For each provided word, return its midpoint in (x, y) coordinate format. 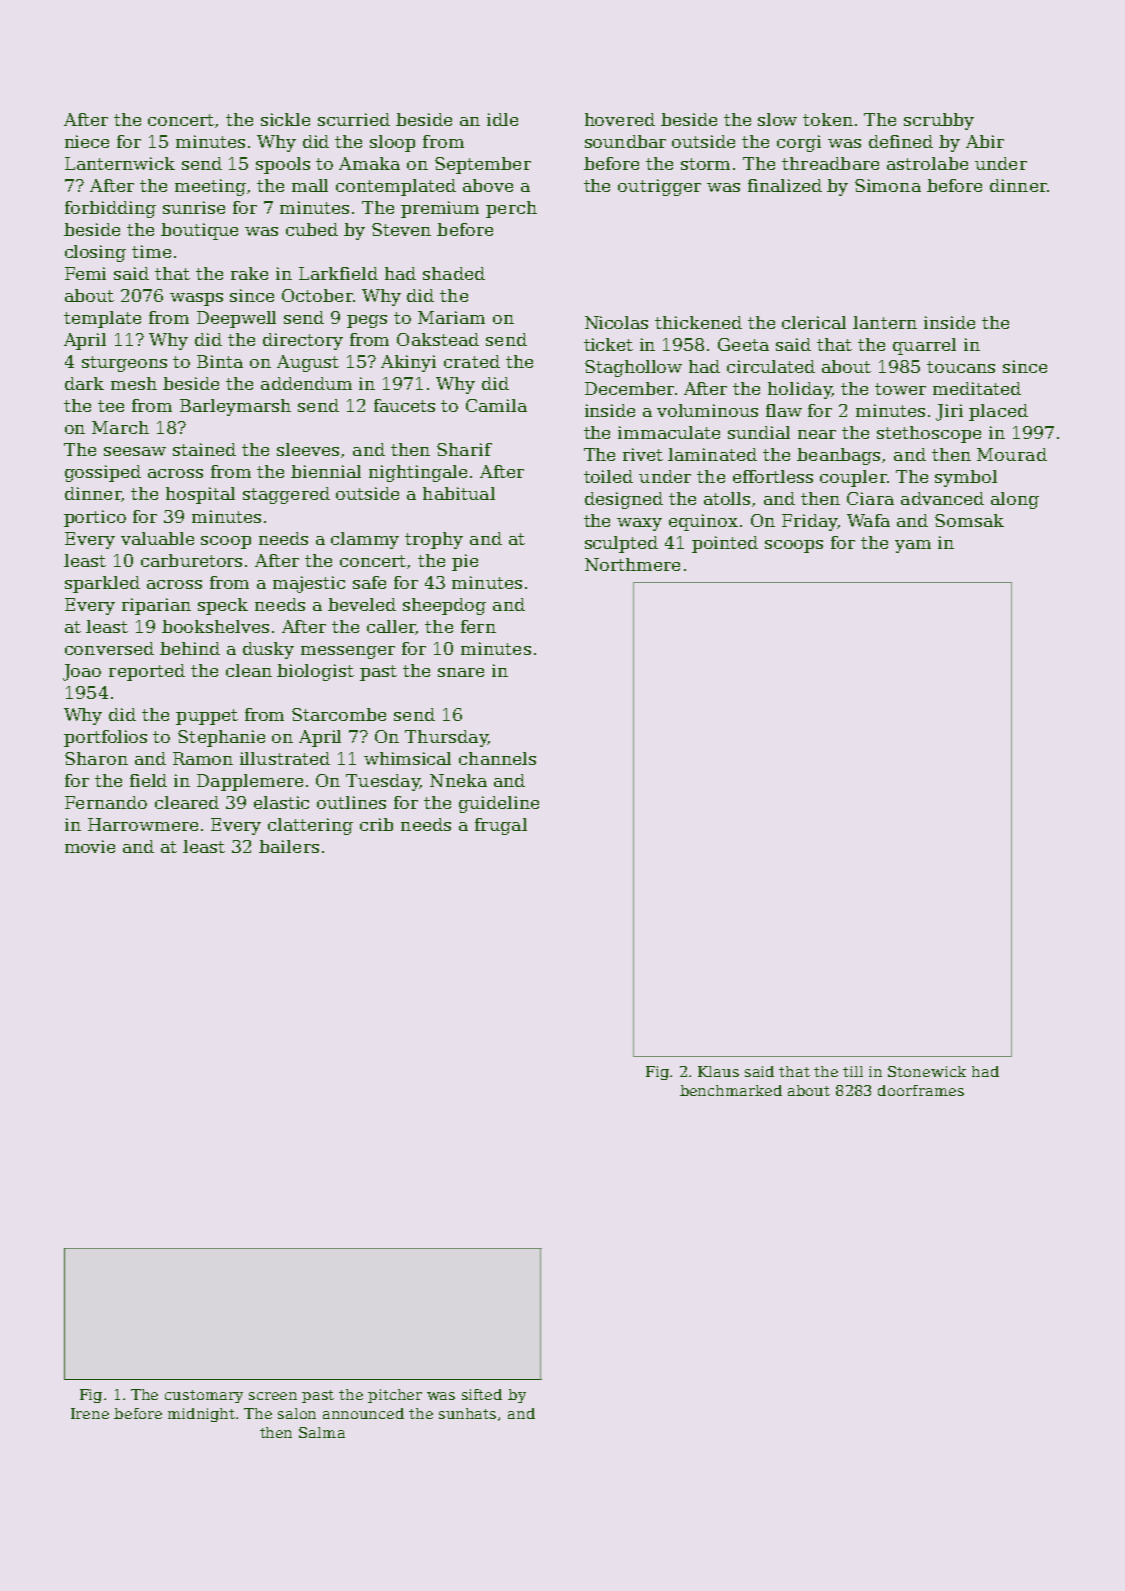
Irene (90, 1413)
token (828, 119)
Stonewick (927, 1071)
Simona (888, 185)
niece (87, 141)
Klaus (718, 1071)
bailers (289, 846)
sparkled (102, 584)
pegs (367, 321)
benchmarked (731, 1090)
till (853, 1071)
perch (511, 209)
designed (624, 500)
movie (90, 846)
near (817, 434)
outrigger (659, 187)
